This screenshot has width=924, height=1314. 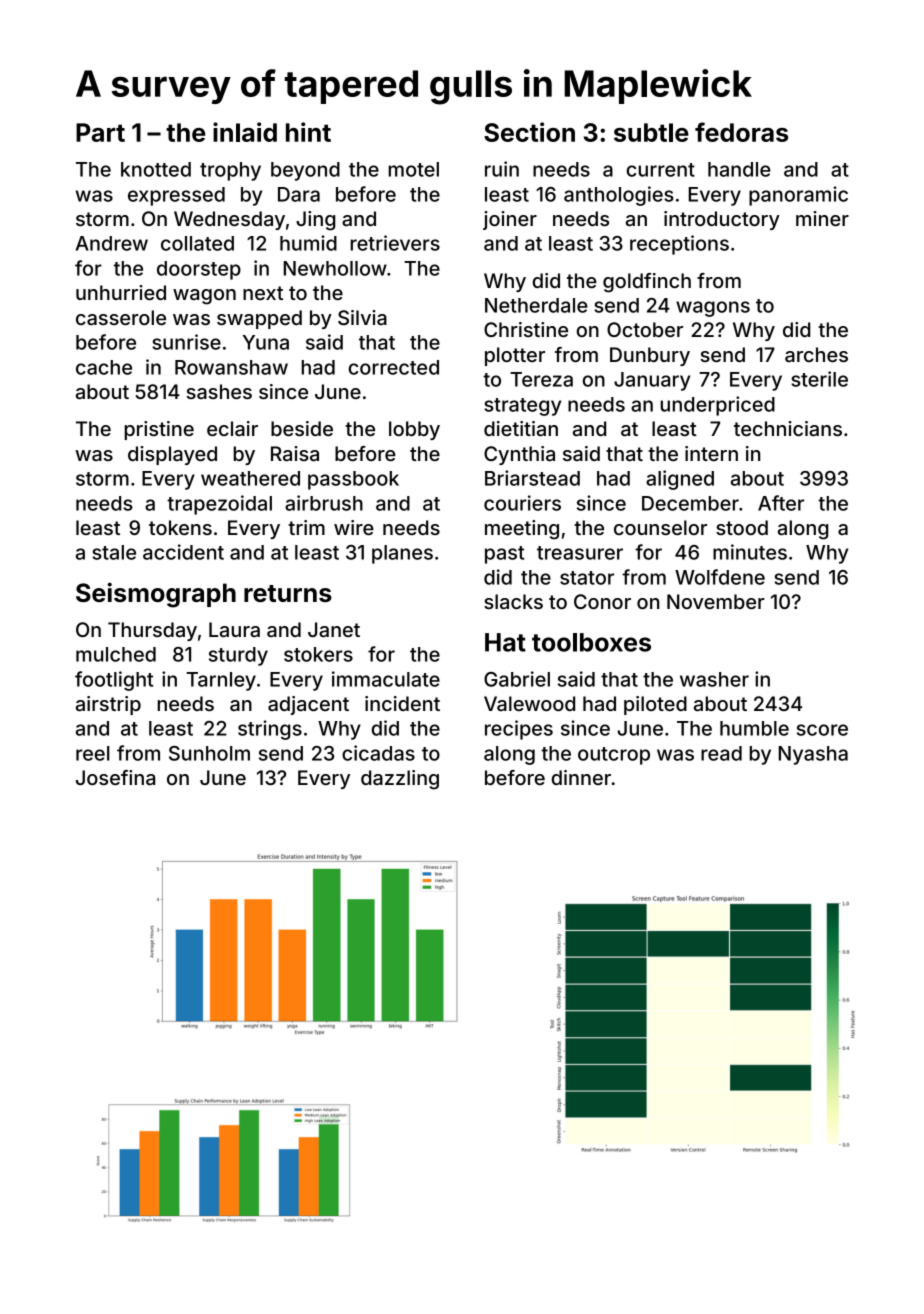 What do you see at coordinates (720, 577) in the screenshot?
I see `Wolfdene` at bounding box center [720, 577].
